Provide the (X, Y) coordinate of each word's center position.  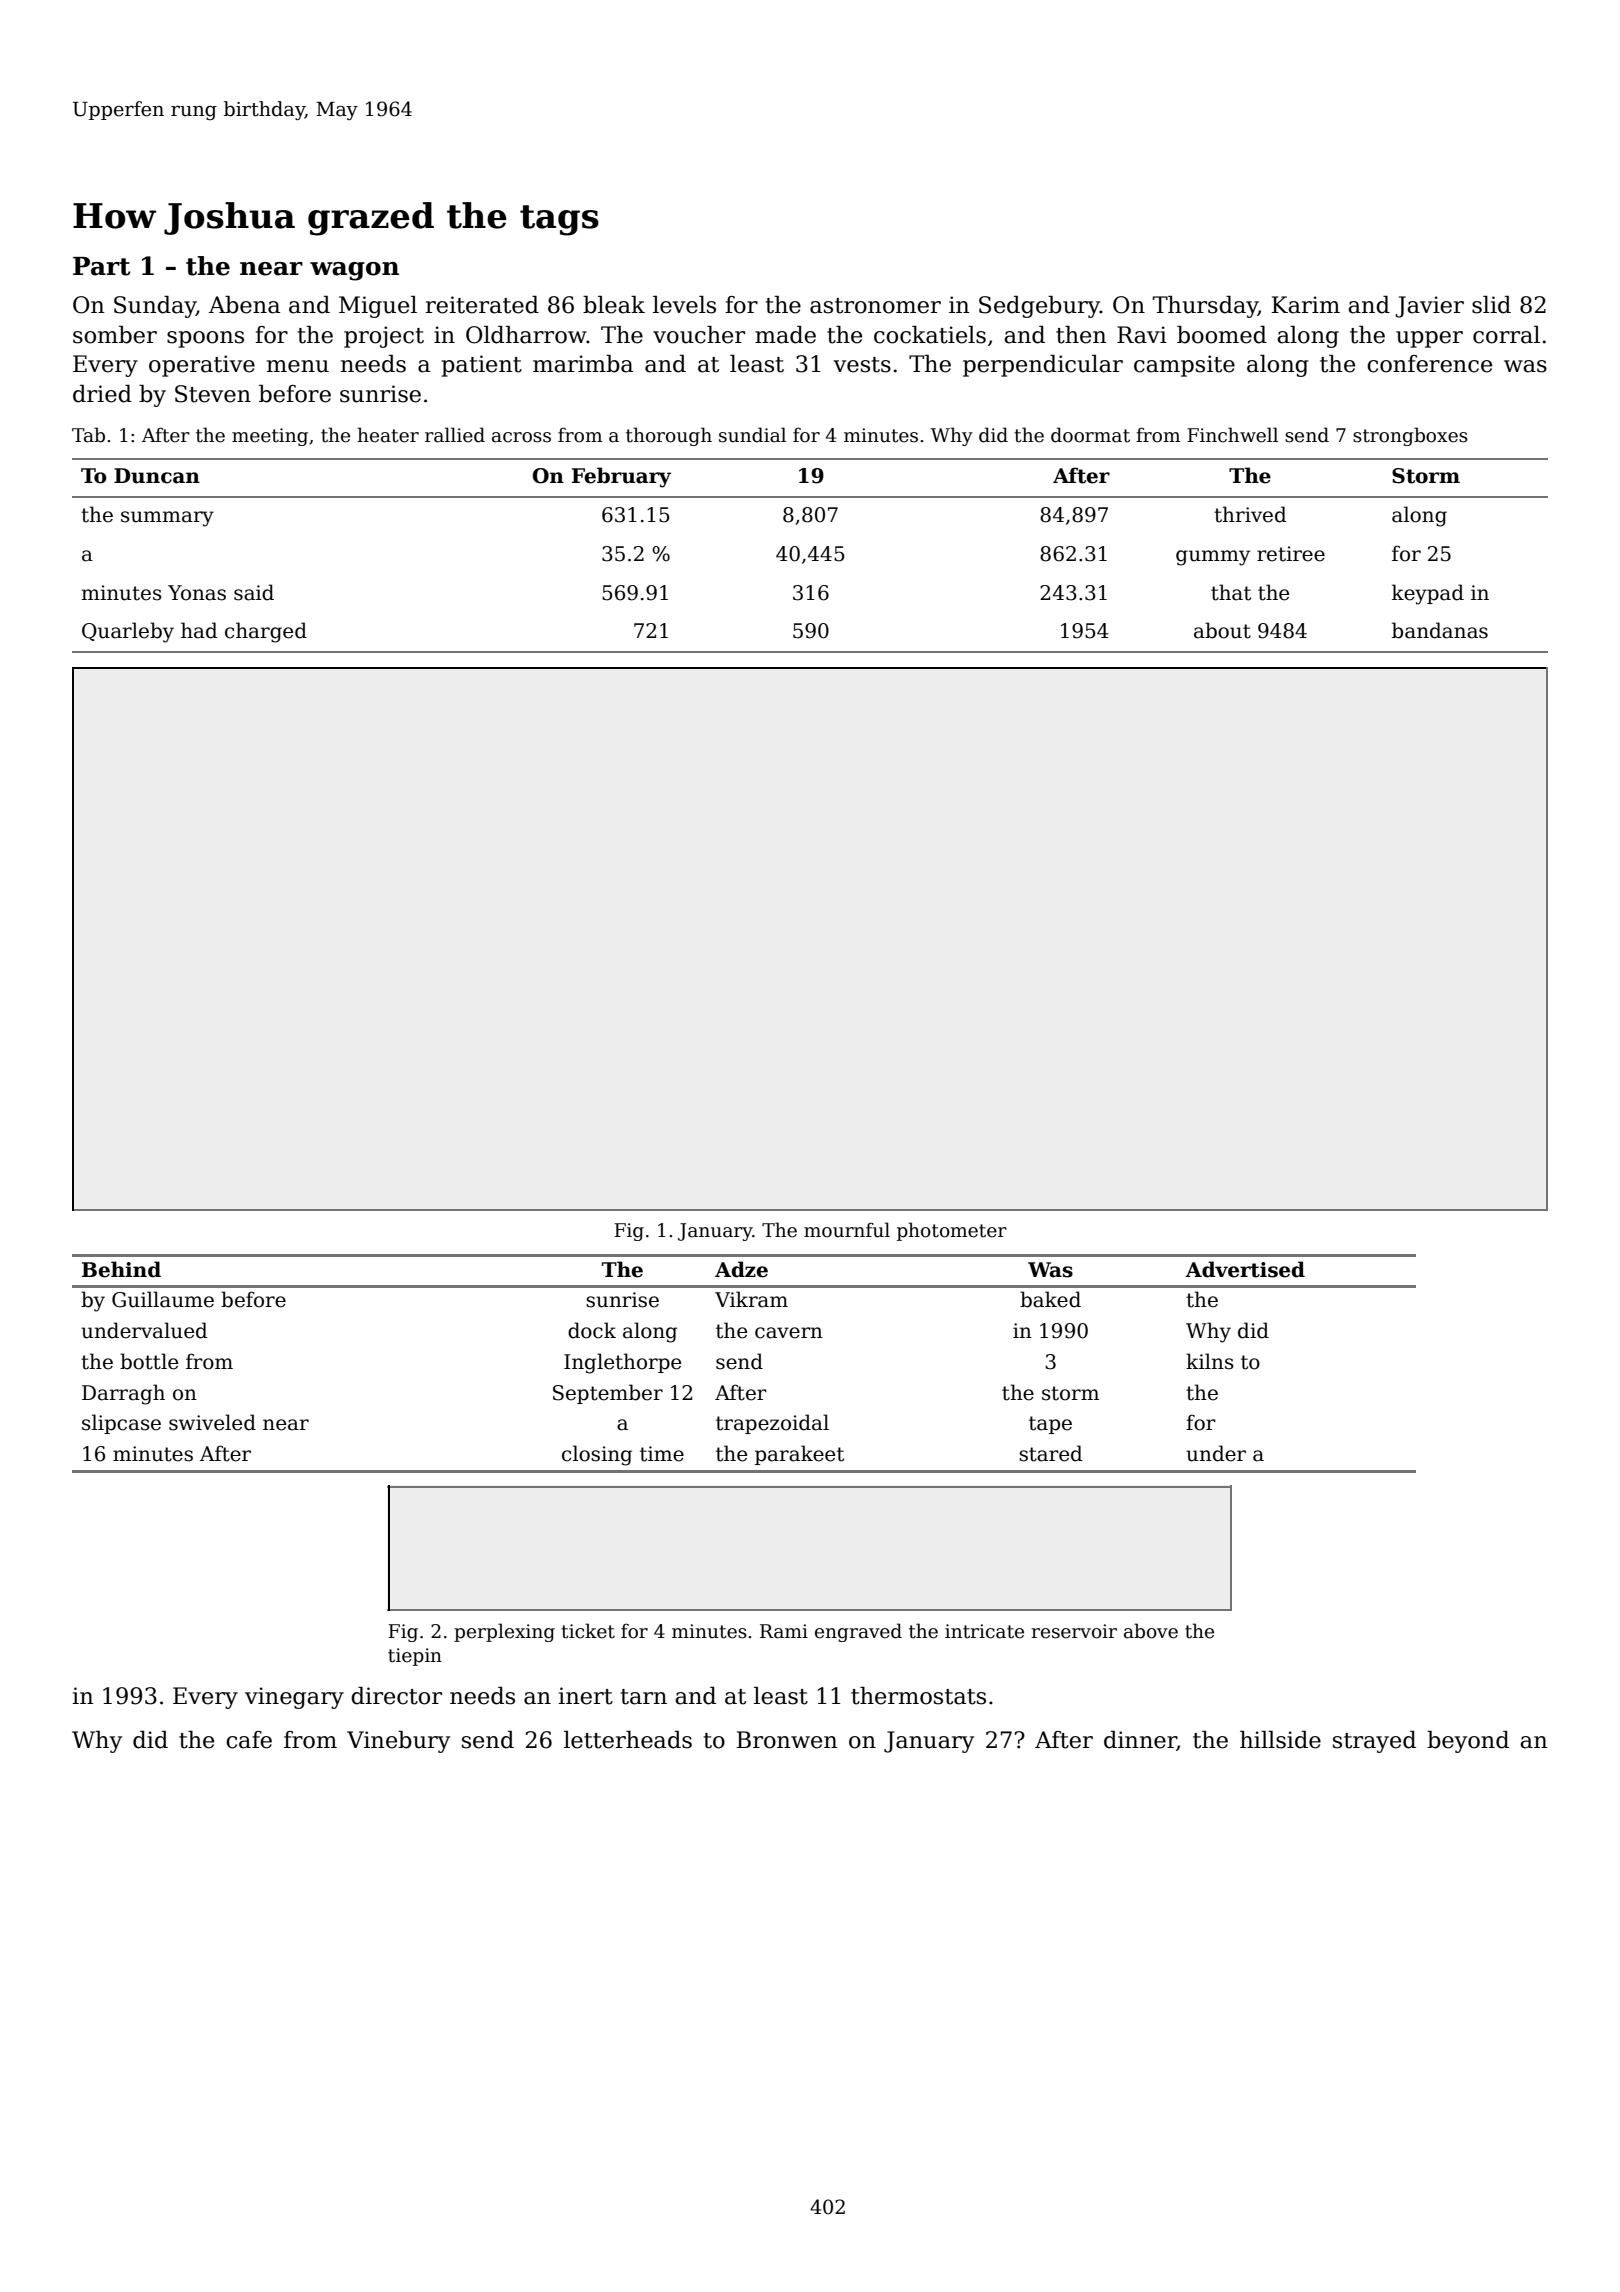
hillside (1280, 1740)
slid (1491, 305)
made (785, 335)
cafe (249, 1740)
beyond (1468, 1742)
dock (592, 1330)
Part (102, 266)
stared (1051, 1453)
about (1222, 630)
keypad (1428, 594)
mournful (847, 1230)
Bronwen (787, 1740)
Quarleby (128, 632)
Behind (121, 1269)
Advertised (1245, 1269)
